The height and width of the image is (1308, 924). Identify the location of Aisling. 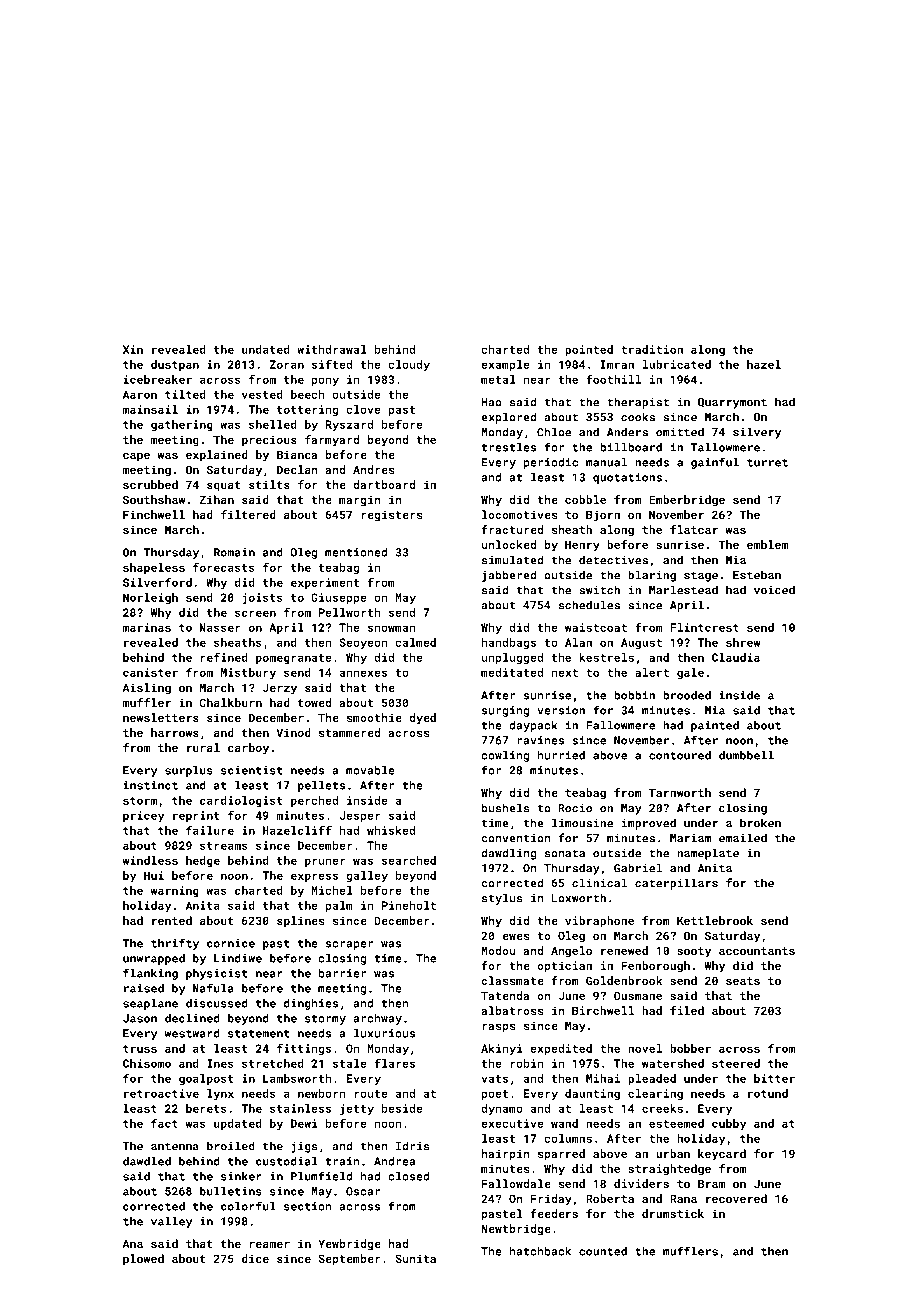
(147, 689).
